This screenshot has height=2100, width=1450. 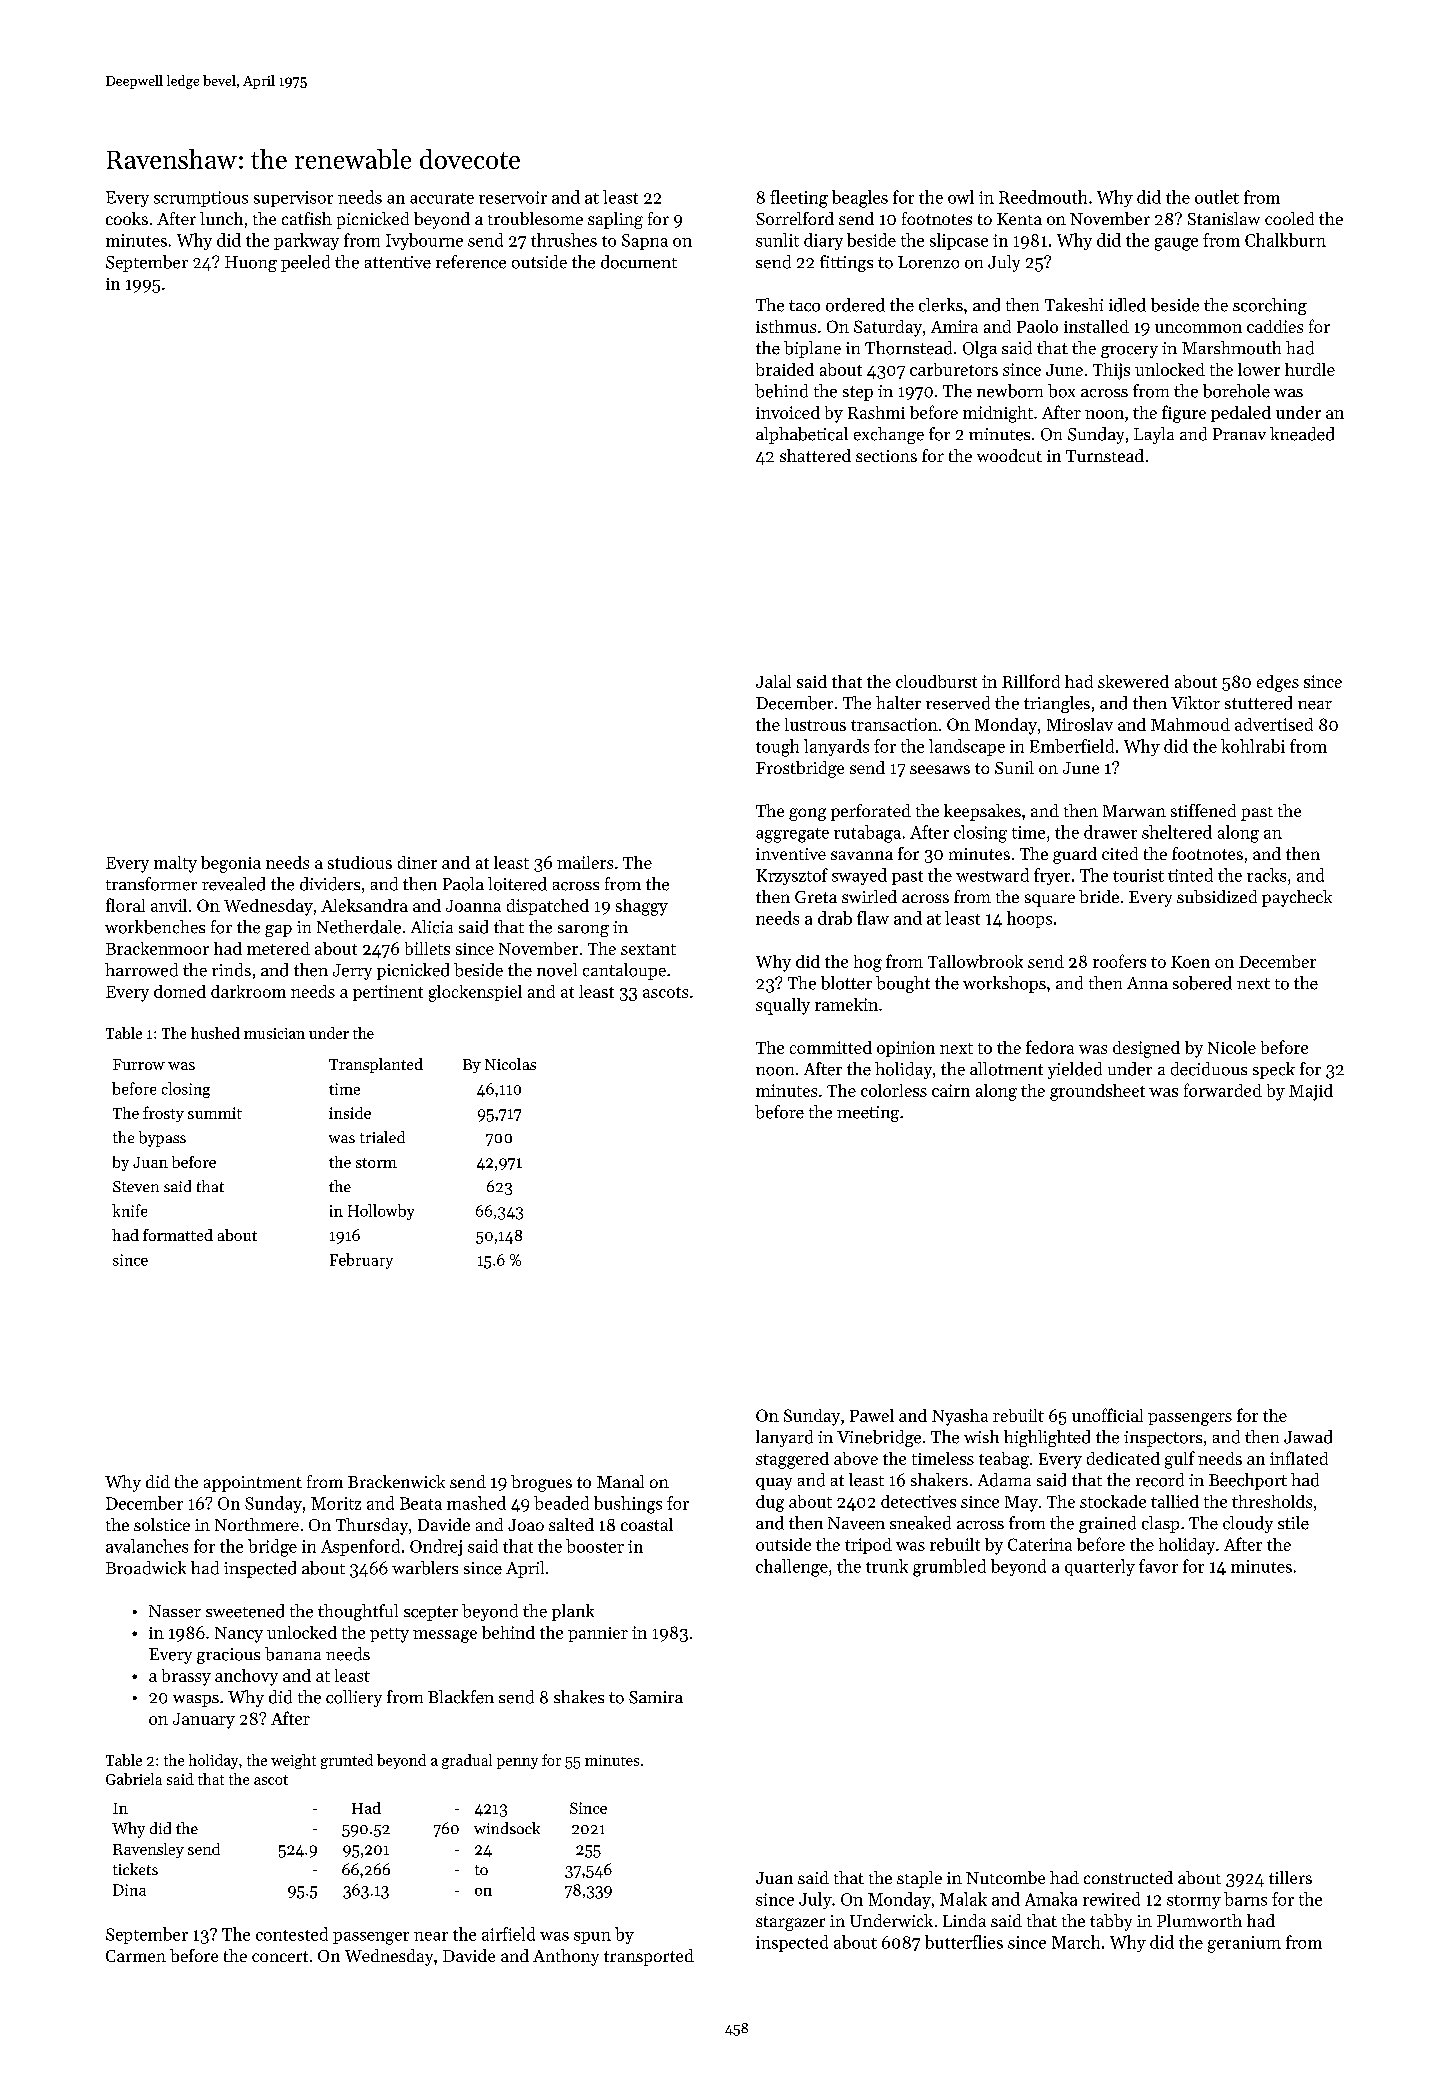 What do you see at coordinates (868, 1114) in the screenshot?
I see `meeting` at bounding box center [868, 1114].
